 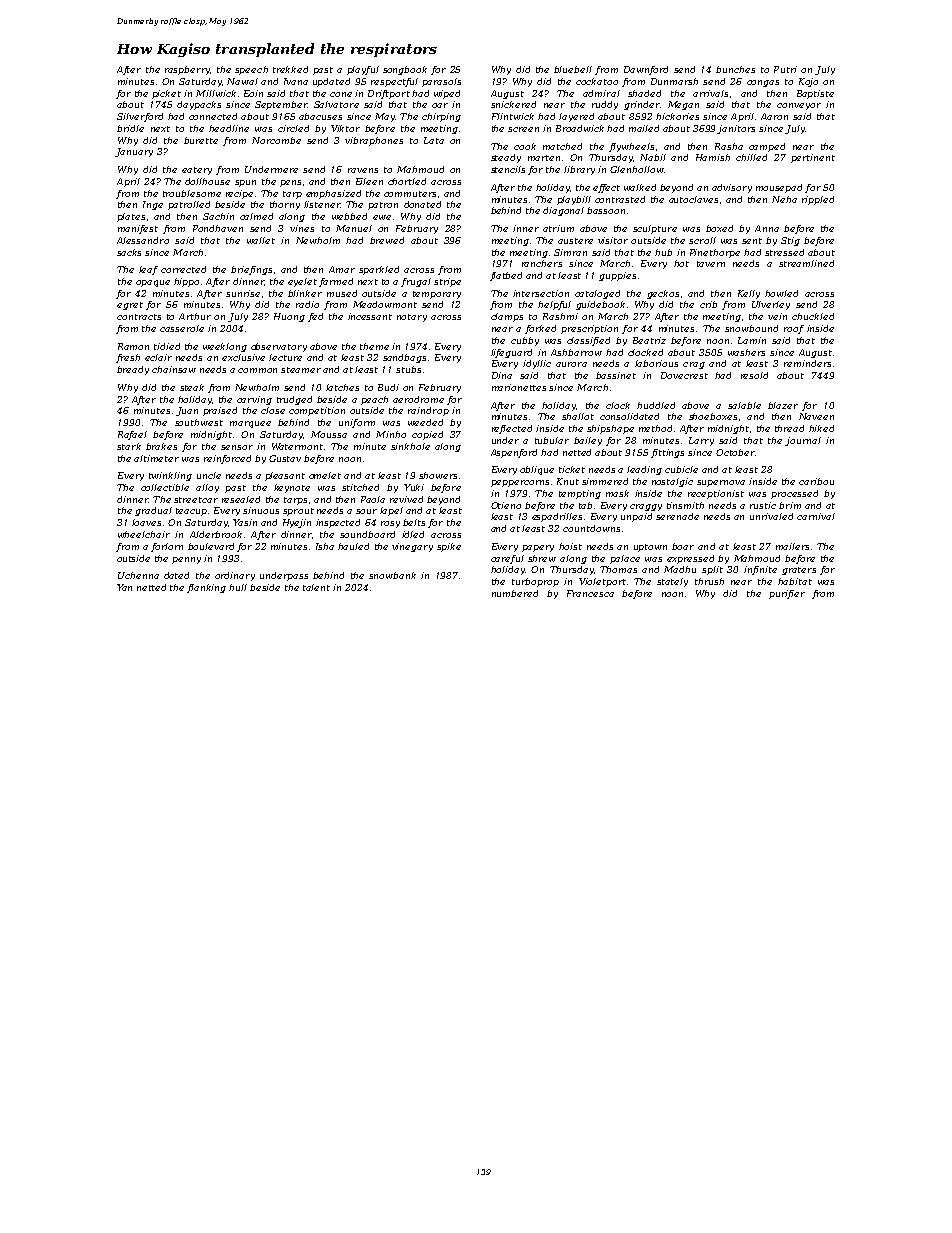 What do you see at coordinates (763, 83) in the screenshot?
I see `congas` at bounding box center [763, 83].
